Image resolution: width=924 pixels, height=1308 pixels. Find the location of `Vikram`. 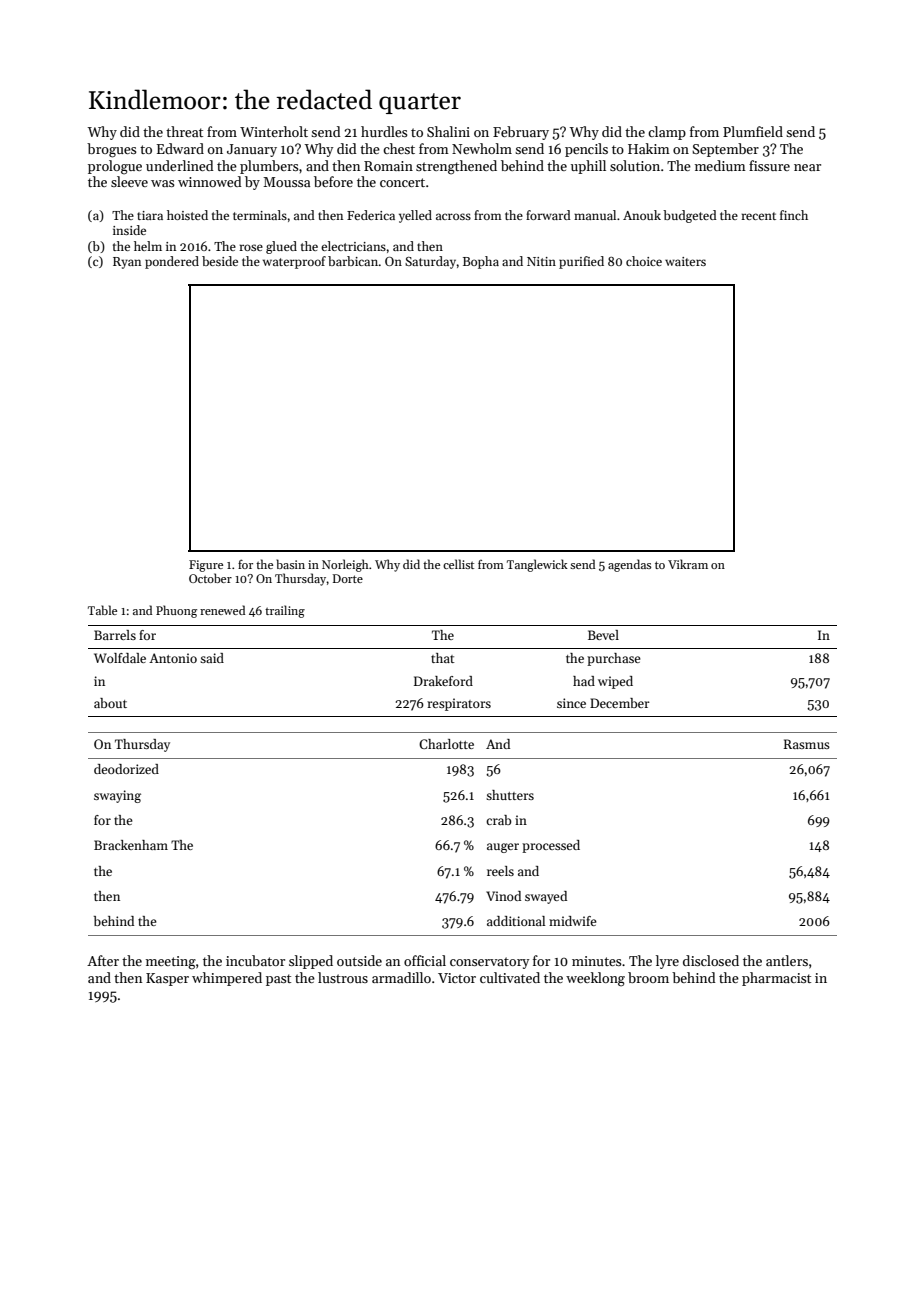

Vikram is located at coordinates (688, 564).
